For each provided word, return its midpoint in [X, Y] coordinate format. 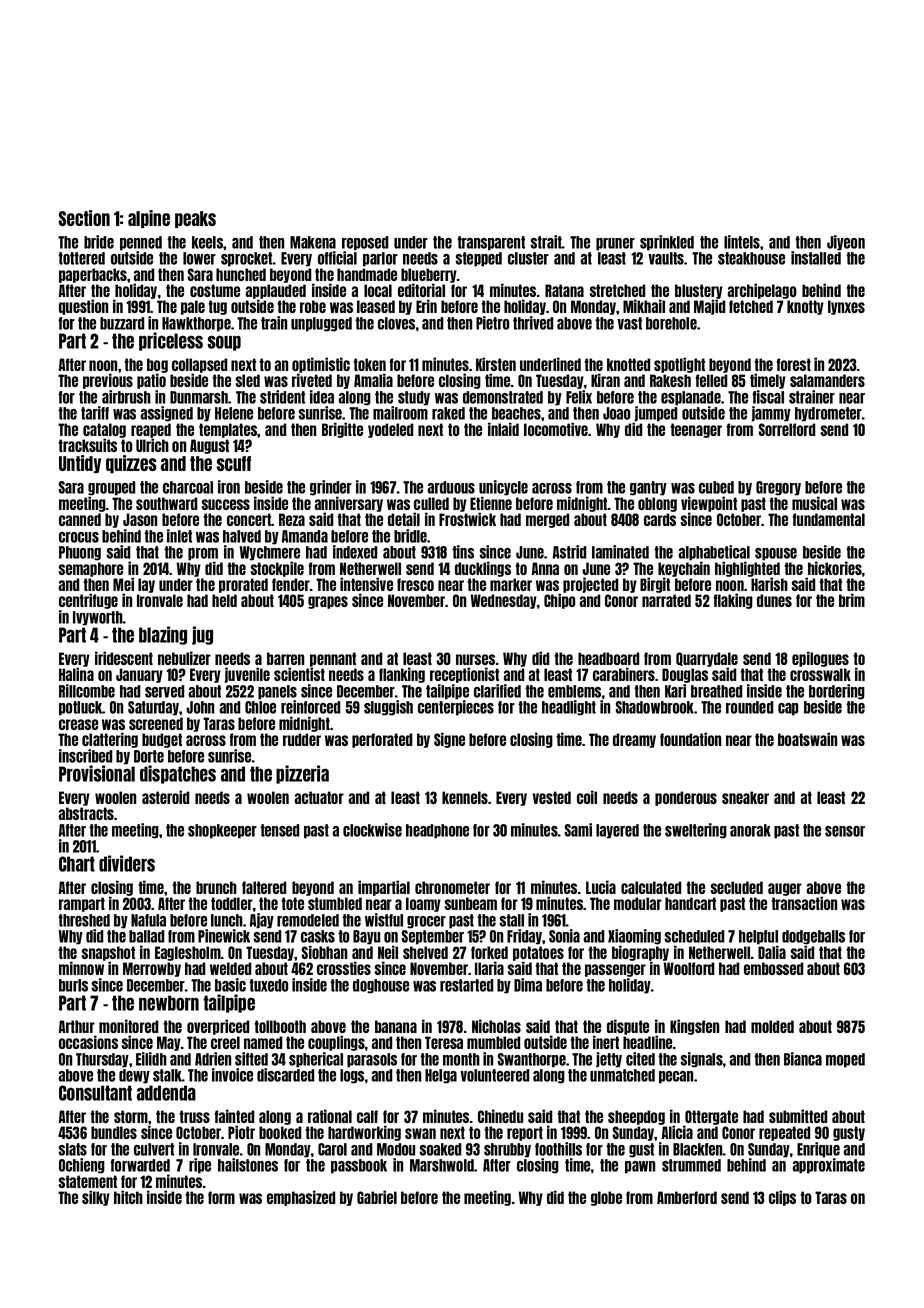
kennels [465, 797]
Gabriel [377, 1197]
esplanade [691, 398]
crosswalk [820, 674]
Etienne [491, 503]
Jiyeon [846, 243]
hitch [128, 1197]
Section [84, 218]
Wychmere [270, 553]
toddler [232, 903]
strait [546, 242]
